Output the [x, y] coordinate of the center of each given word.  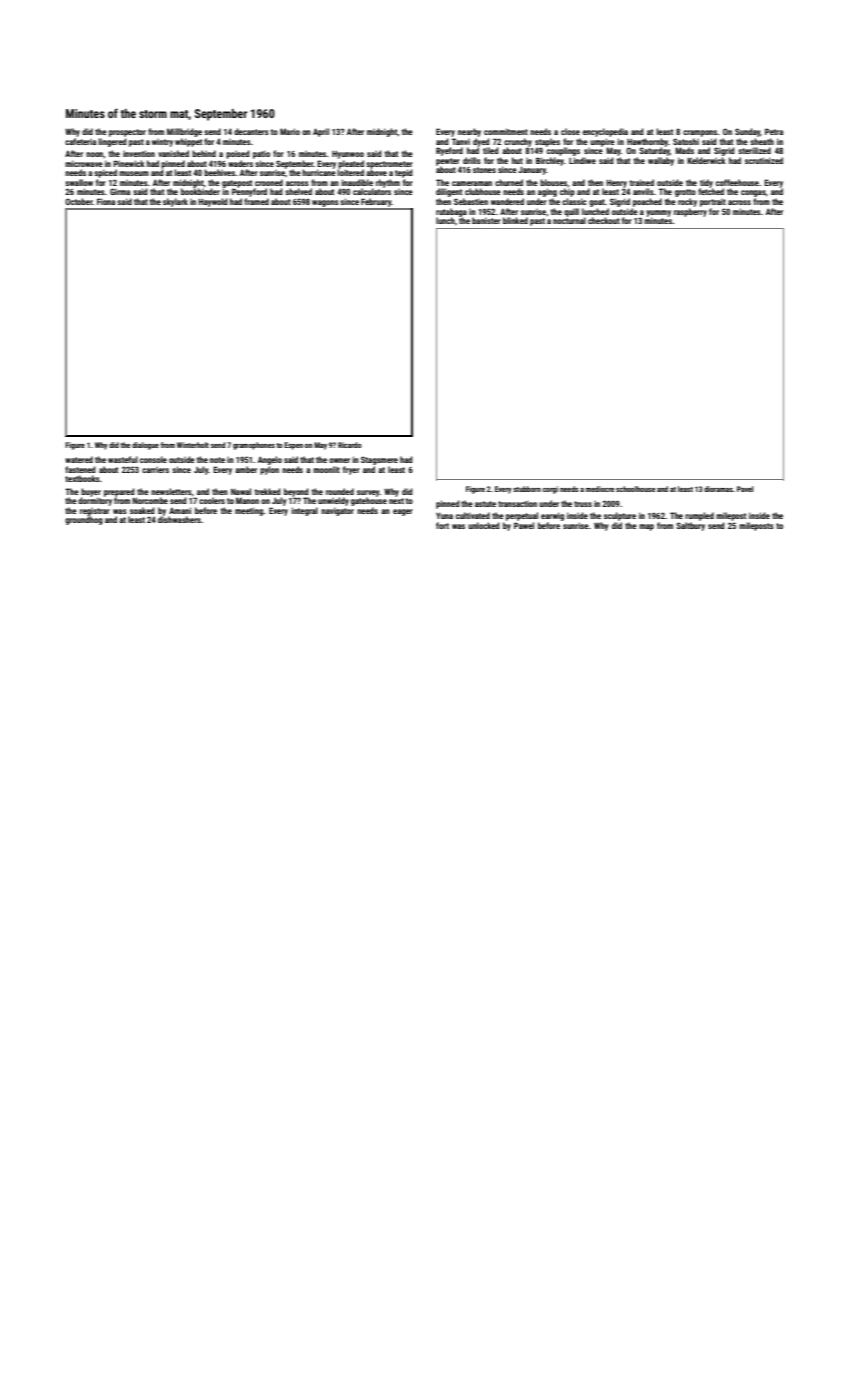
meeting [249, 511]
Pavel [745, 489]
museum [134, 173]
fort [442, 525]
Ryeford [449, 151]
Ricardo [350, 445]
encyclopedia [605, 132]
